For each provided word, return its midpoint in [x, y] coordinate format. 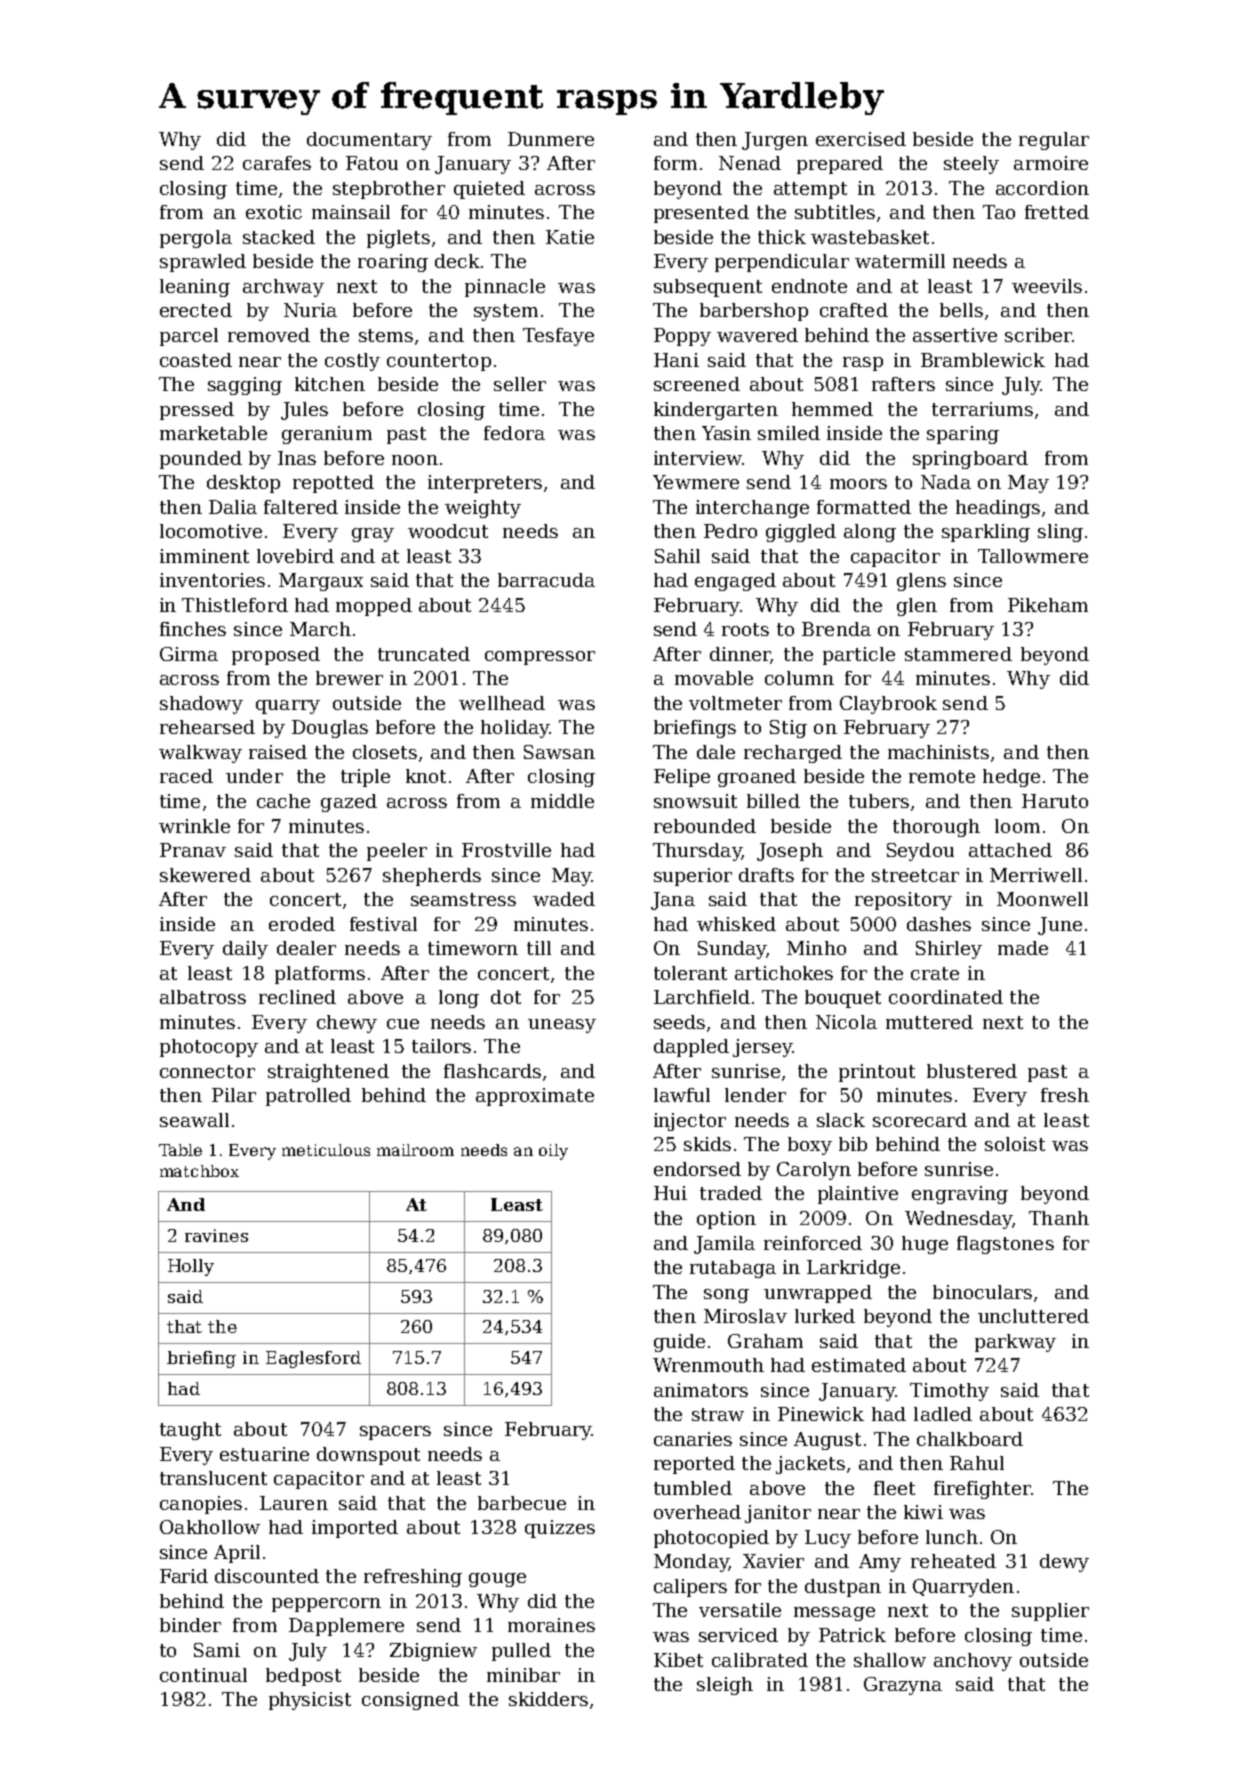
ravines [216, 1235]
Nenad [750, 163]
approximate [535, 1097]
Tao [999, 212]
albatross [203, 997]
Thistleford [235, 605]
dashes [939, 924]
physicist [310, 1701]
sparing [963, 435]
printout [877, 1073]
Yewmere [696, 482]
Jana [673, 901]
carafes [277, 163]
